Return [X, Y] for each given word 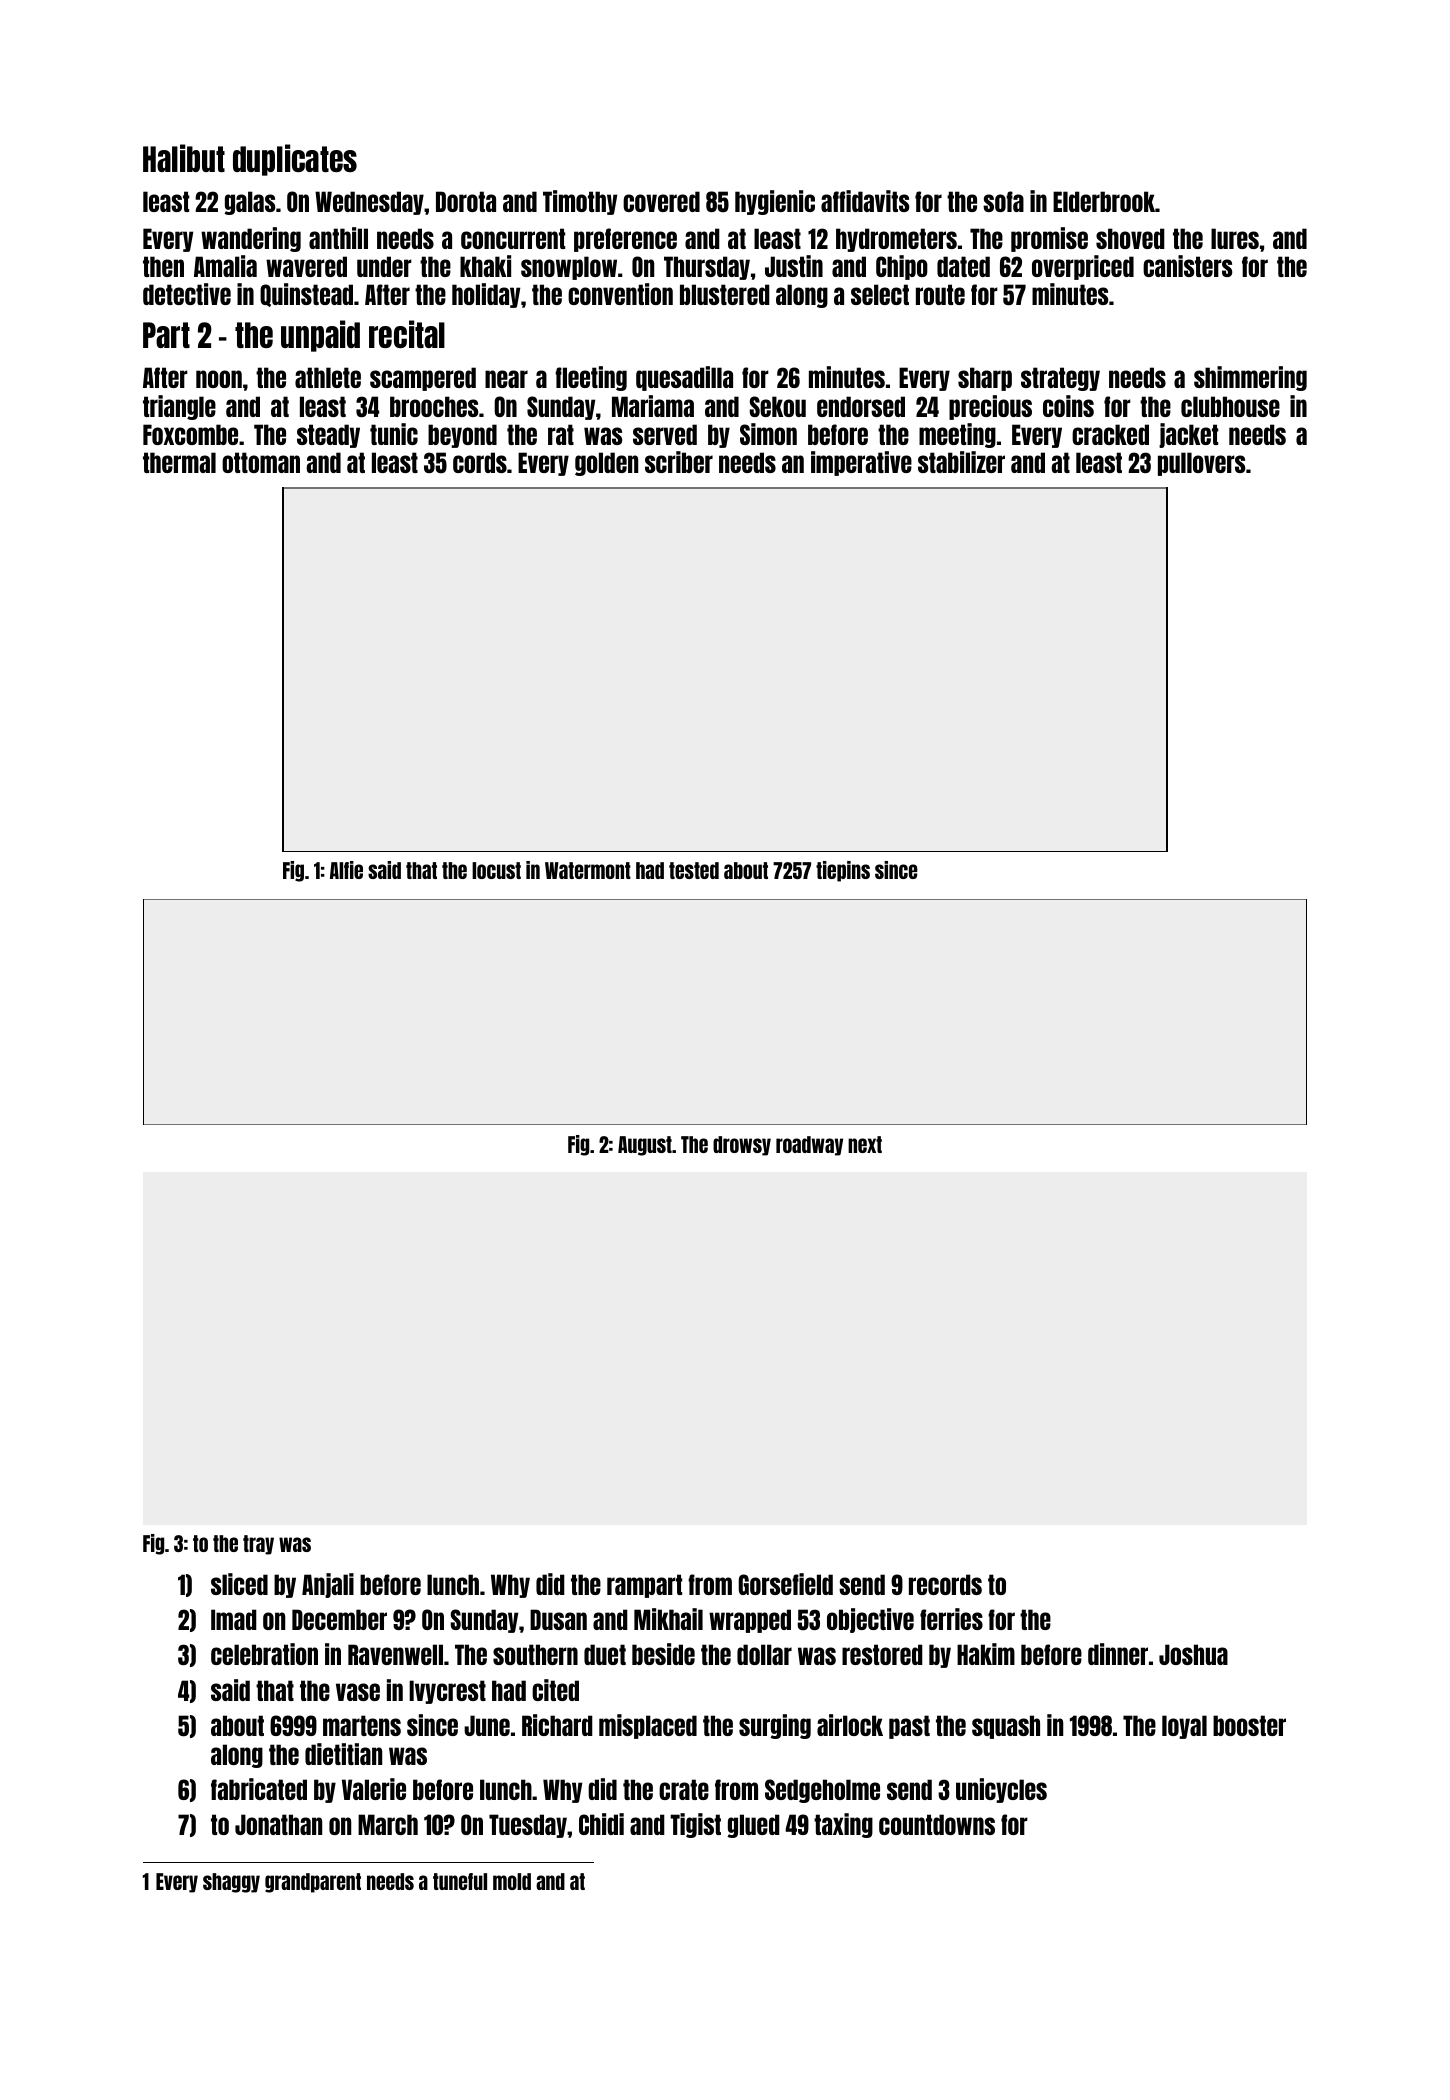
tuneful [460, 1881]
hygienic [775, 202]
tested [694, 870]
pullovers [1202, 464]
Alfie [346, 870]
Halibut [184, 158]
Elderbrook [1104, 201]
